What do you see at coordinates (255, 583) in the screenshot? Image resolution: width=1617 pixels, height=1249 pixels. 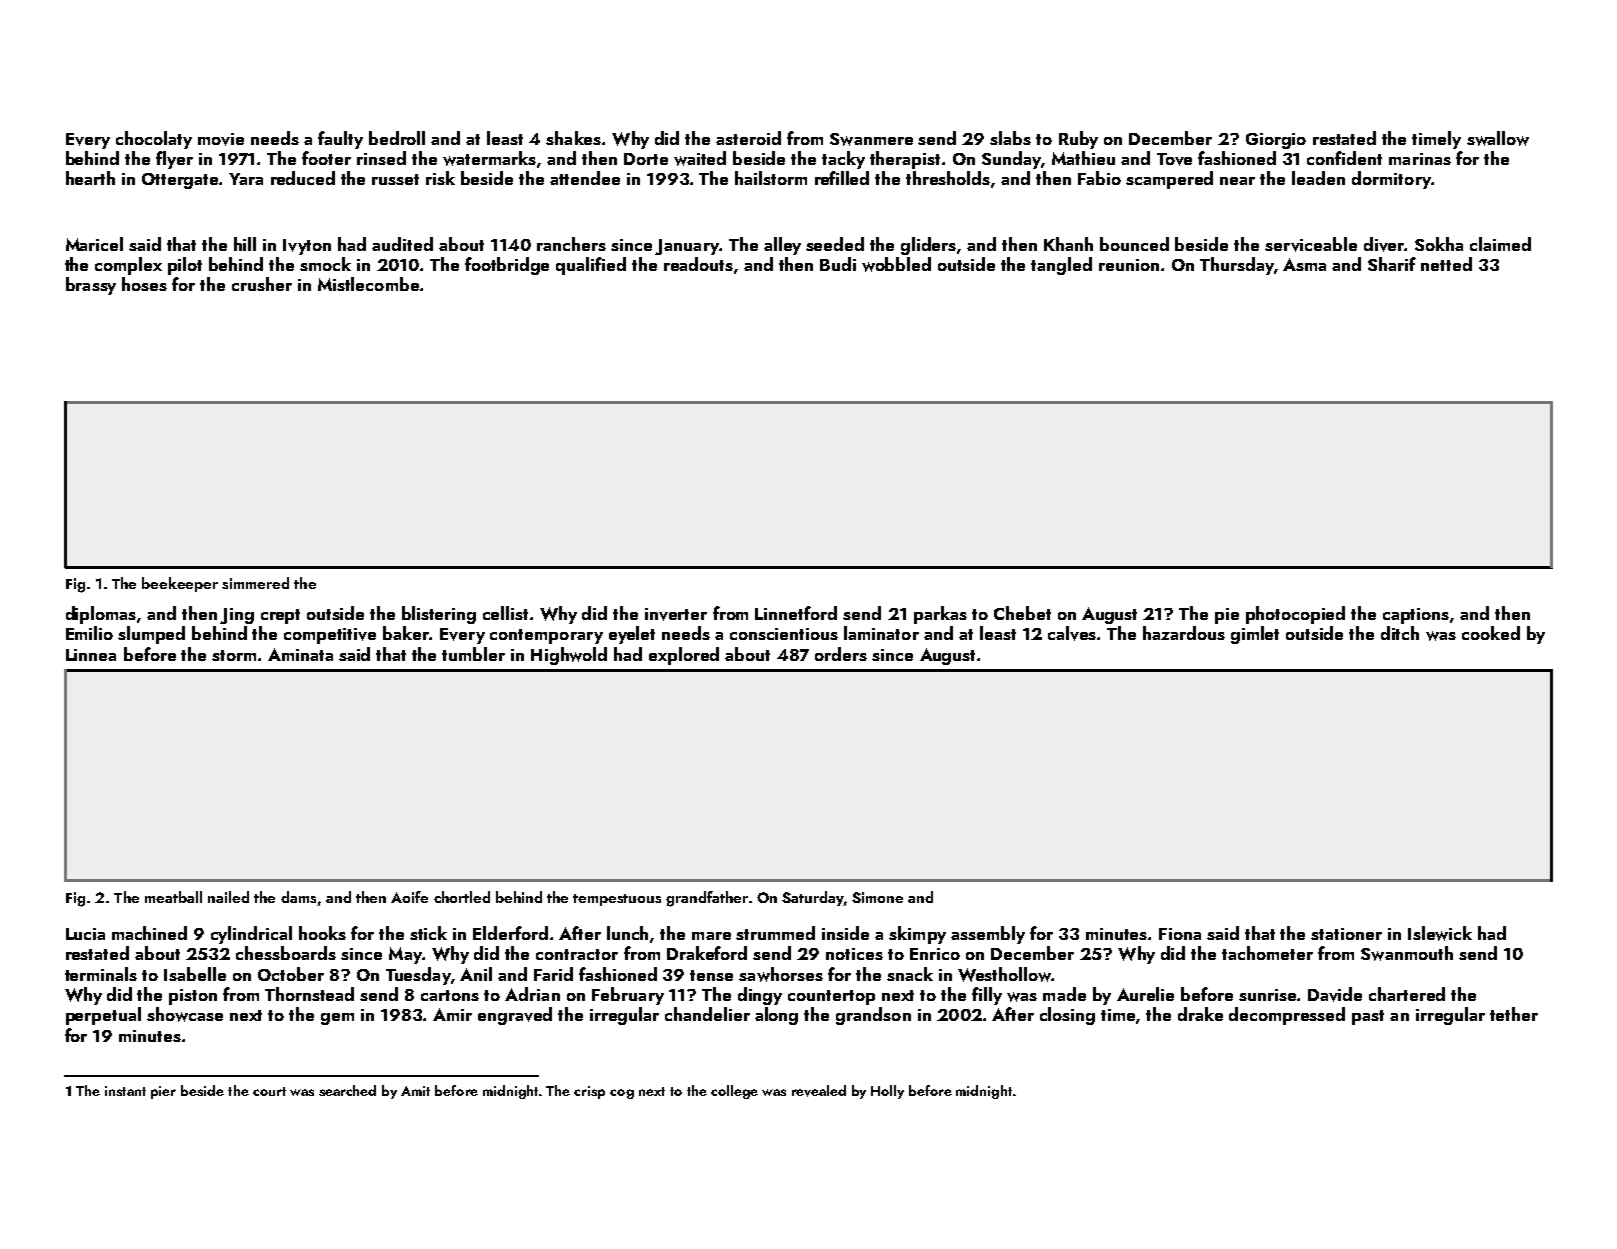 I see `simmered` at bounding box center [255, 583].
